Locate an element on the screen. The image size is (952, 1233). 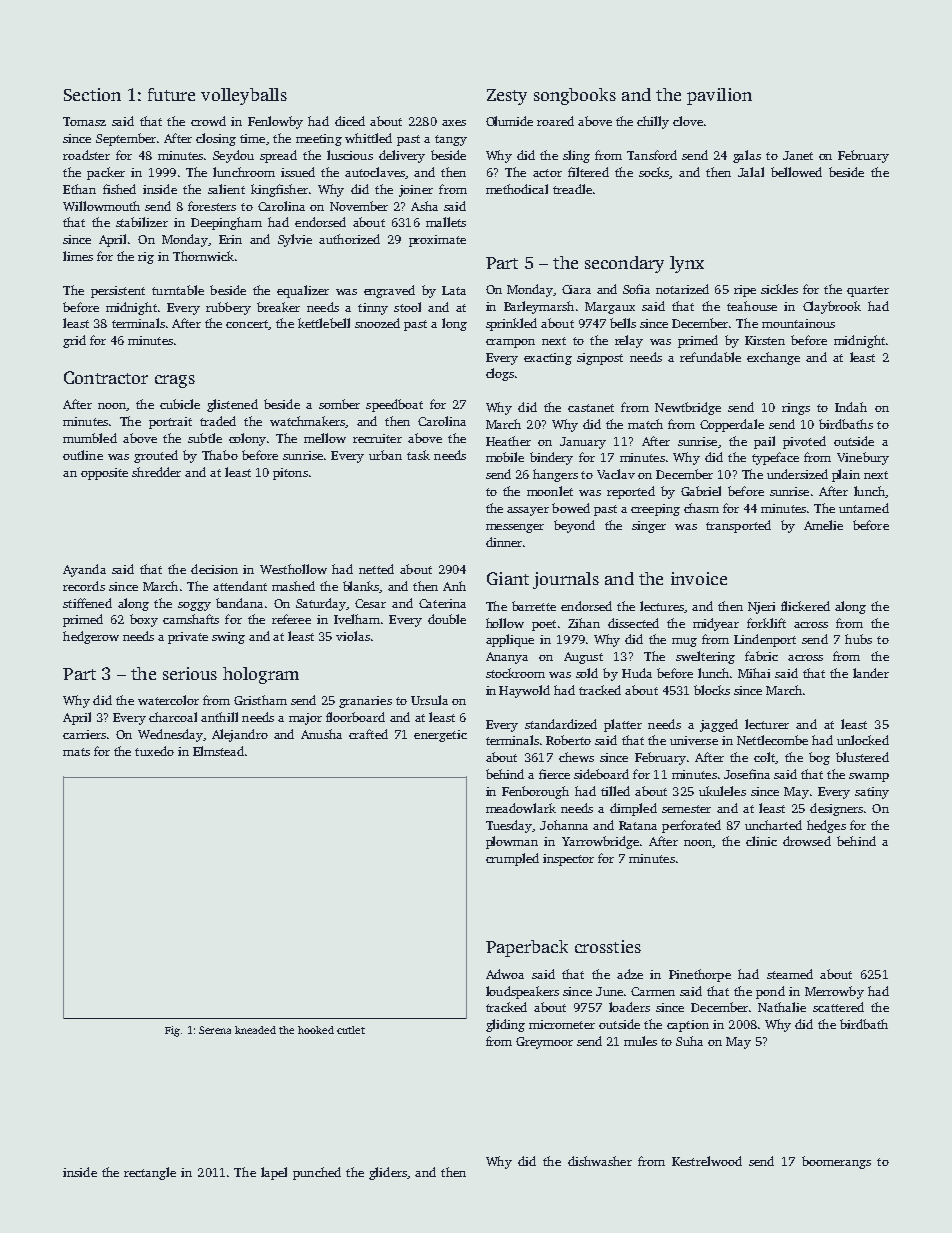
rectangle is located at coordinates (150, 1173).
